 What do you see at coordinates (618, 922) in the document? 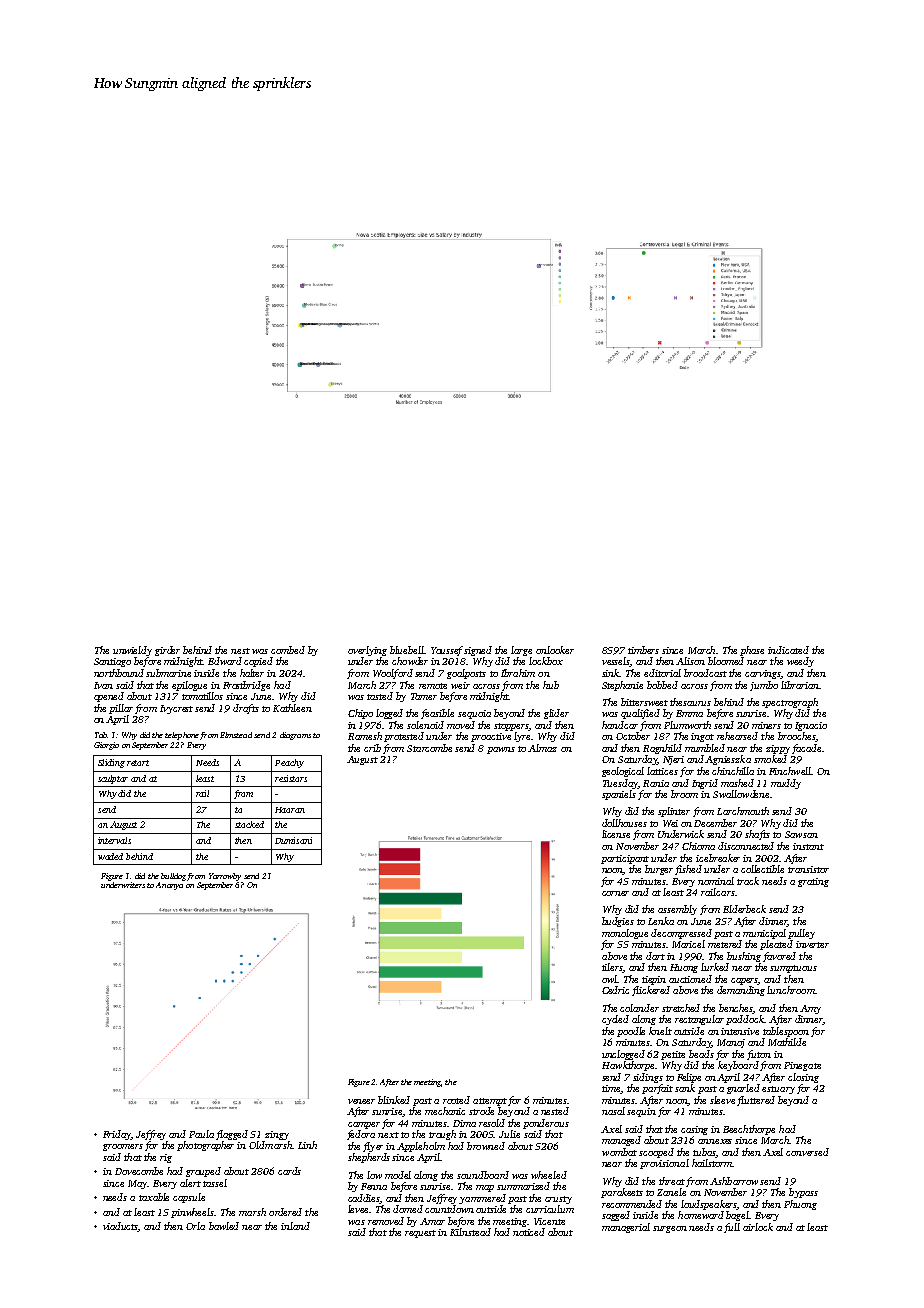
I see `budgies` at bounding box center [618, 922].
